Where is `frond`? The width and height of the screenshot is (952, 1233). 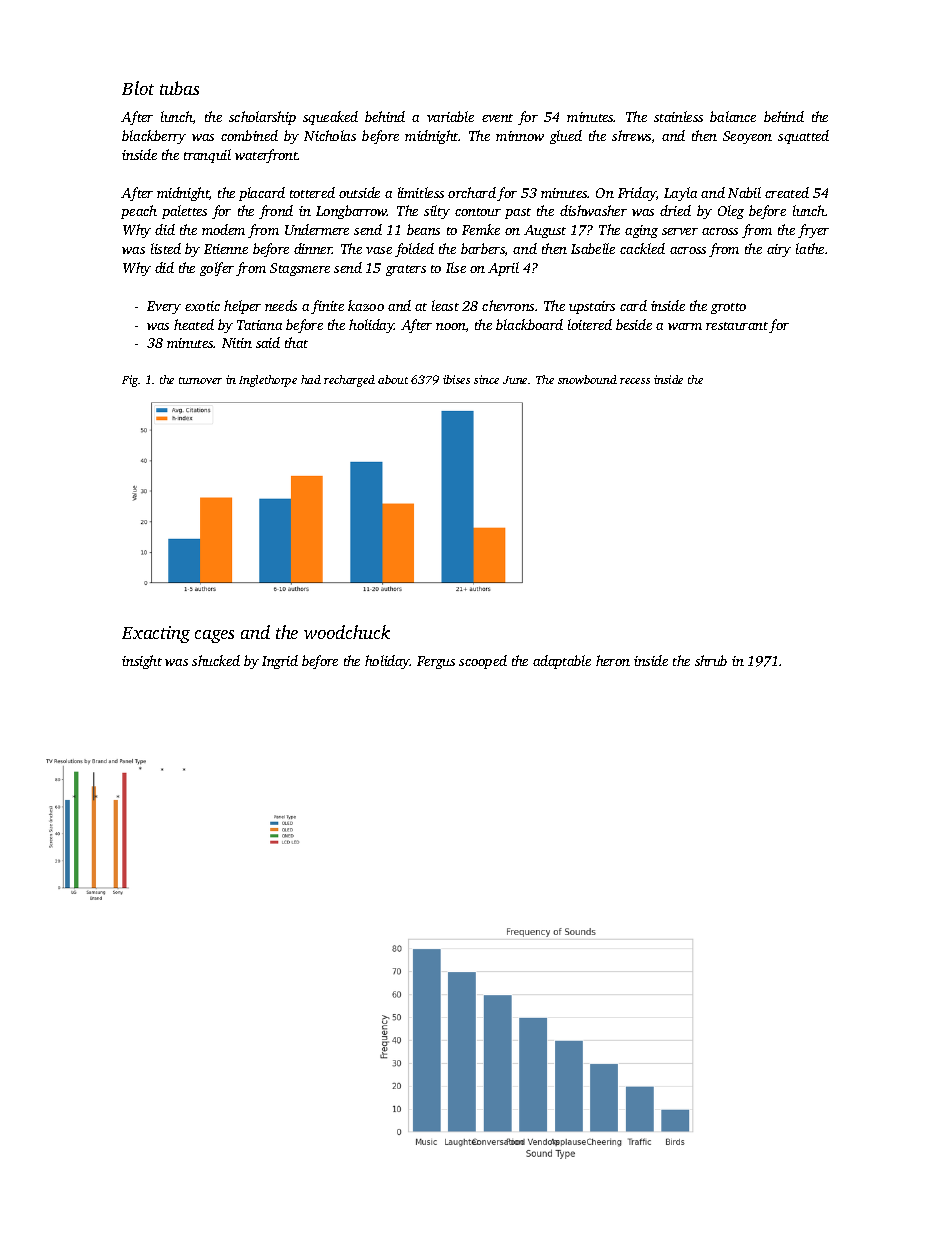
frond is located at coordinates (276, 212).
